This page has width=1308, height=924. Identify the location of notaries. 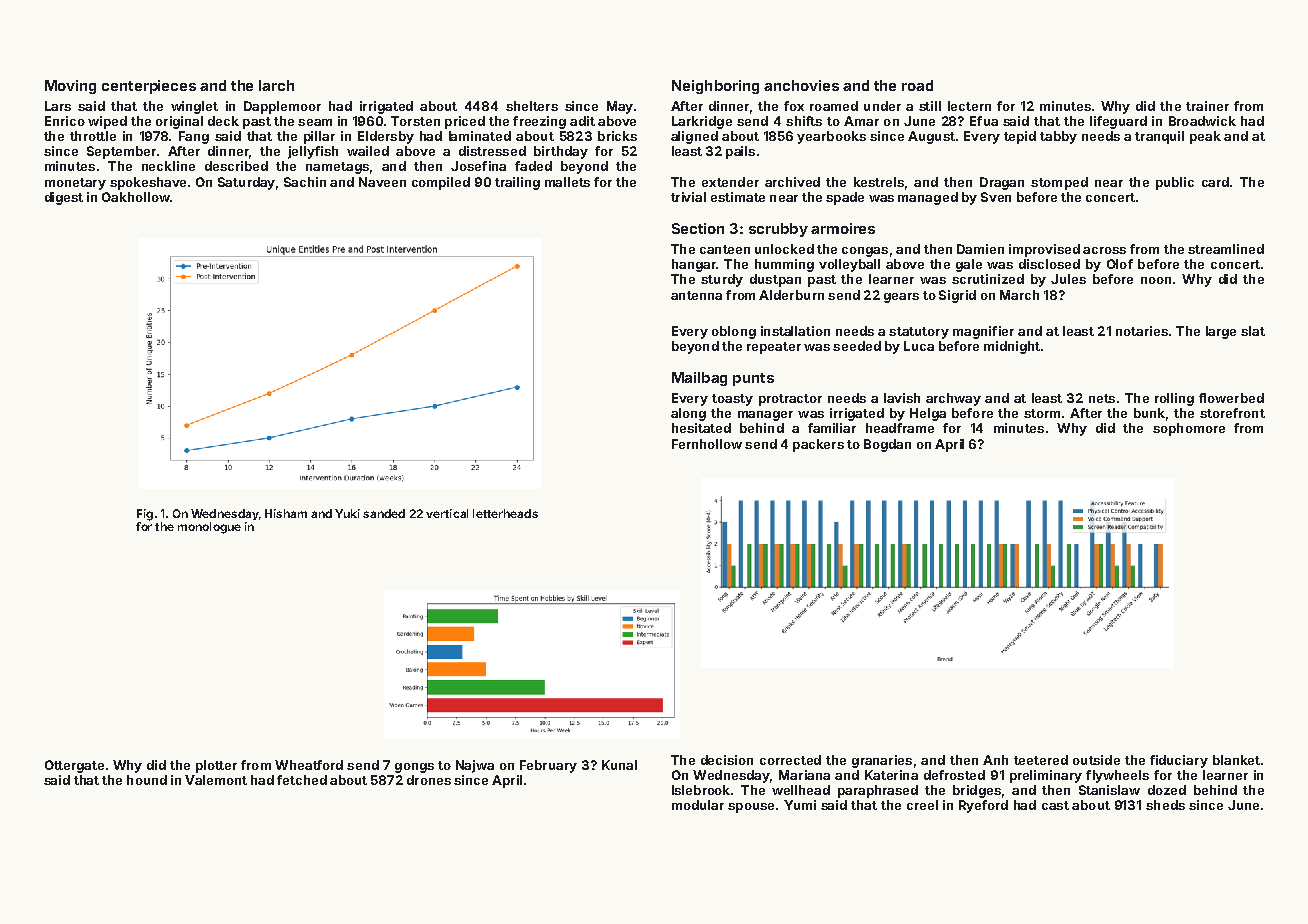
(1142, 331).
